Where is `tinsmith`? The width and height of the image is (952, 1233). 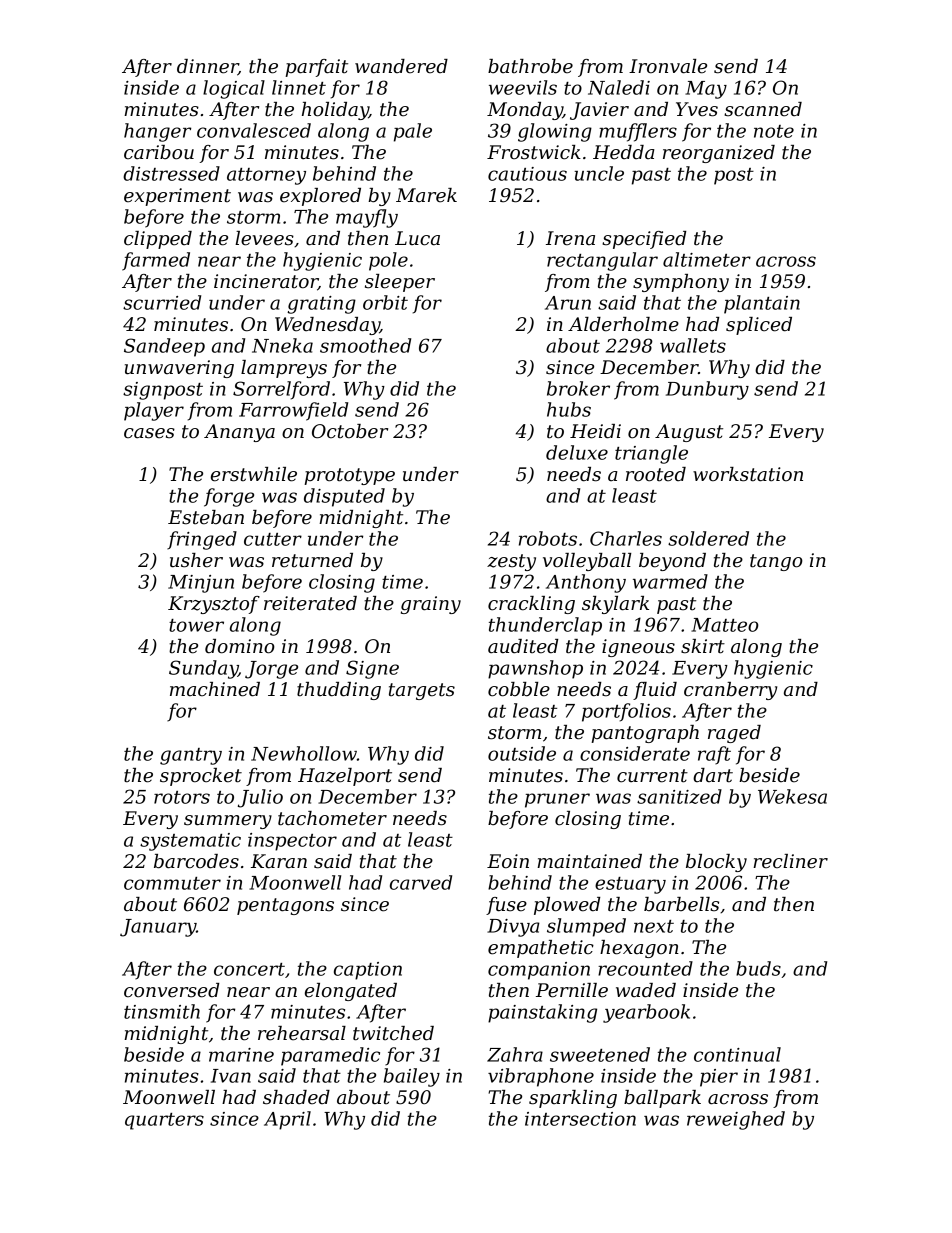
tinsmith is located at coordinates (162, 1011).
